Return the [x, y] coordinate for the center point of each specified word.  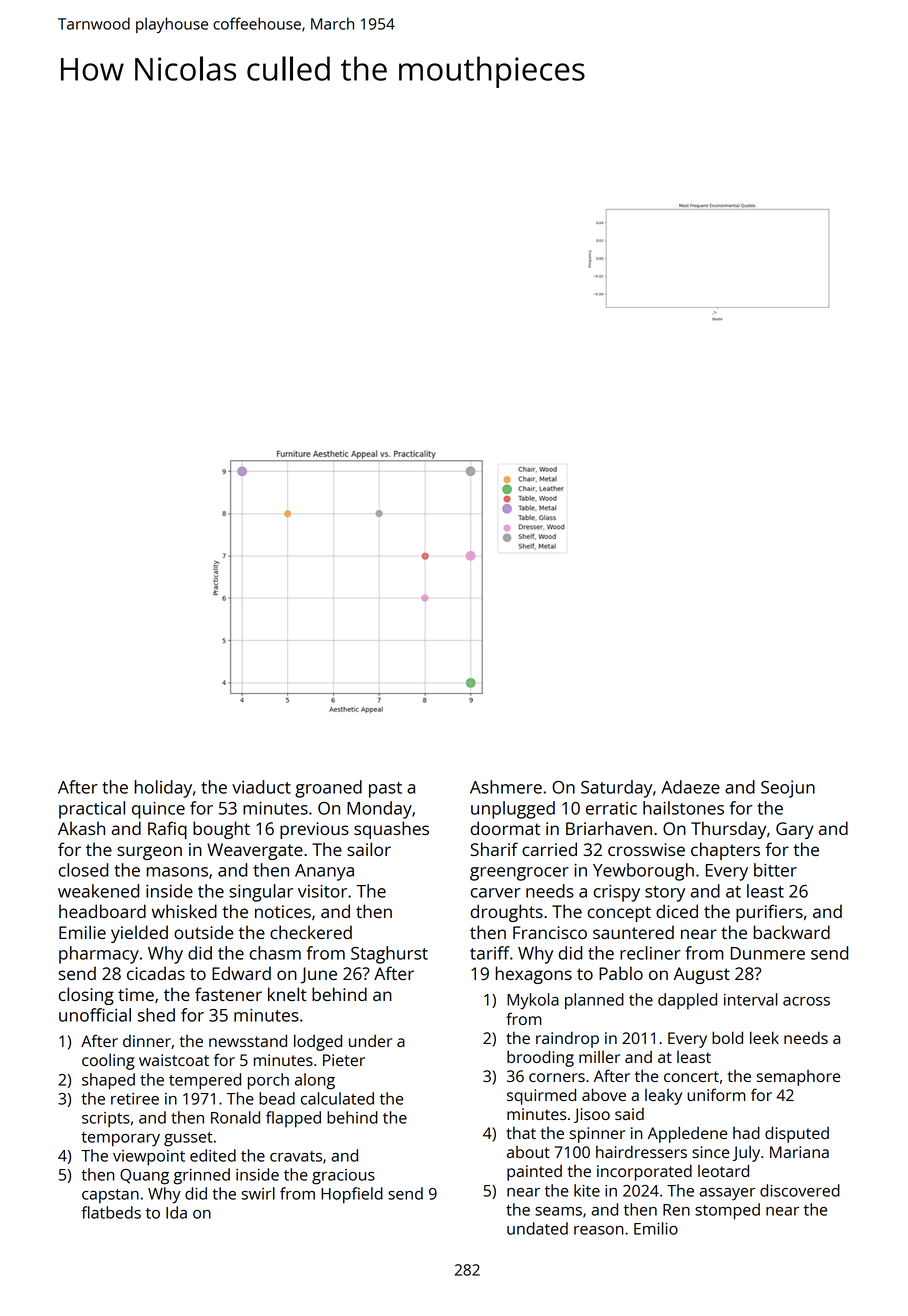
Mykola [533, 1001]
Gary [795, 830]
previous [314, 830]
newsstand [248, 1040]
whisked [184, 911]
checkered [311, 932]
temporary [120, 1139]
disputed [797, 1134]
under [370, 1041]
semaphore [798, 1078]
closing [86, 996]
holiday [163, 789]
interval [750, 999]
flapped [293, 1119]
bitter [775, 870]
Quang [144, 1177]
